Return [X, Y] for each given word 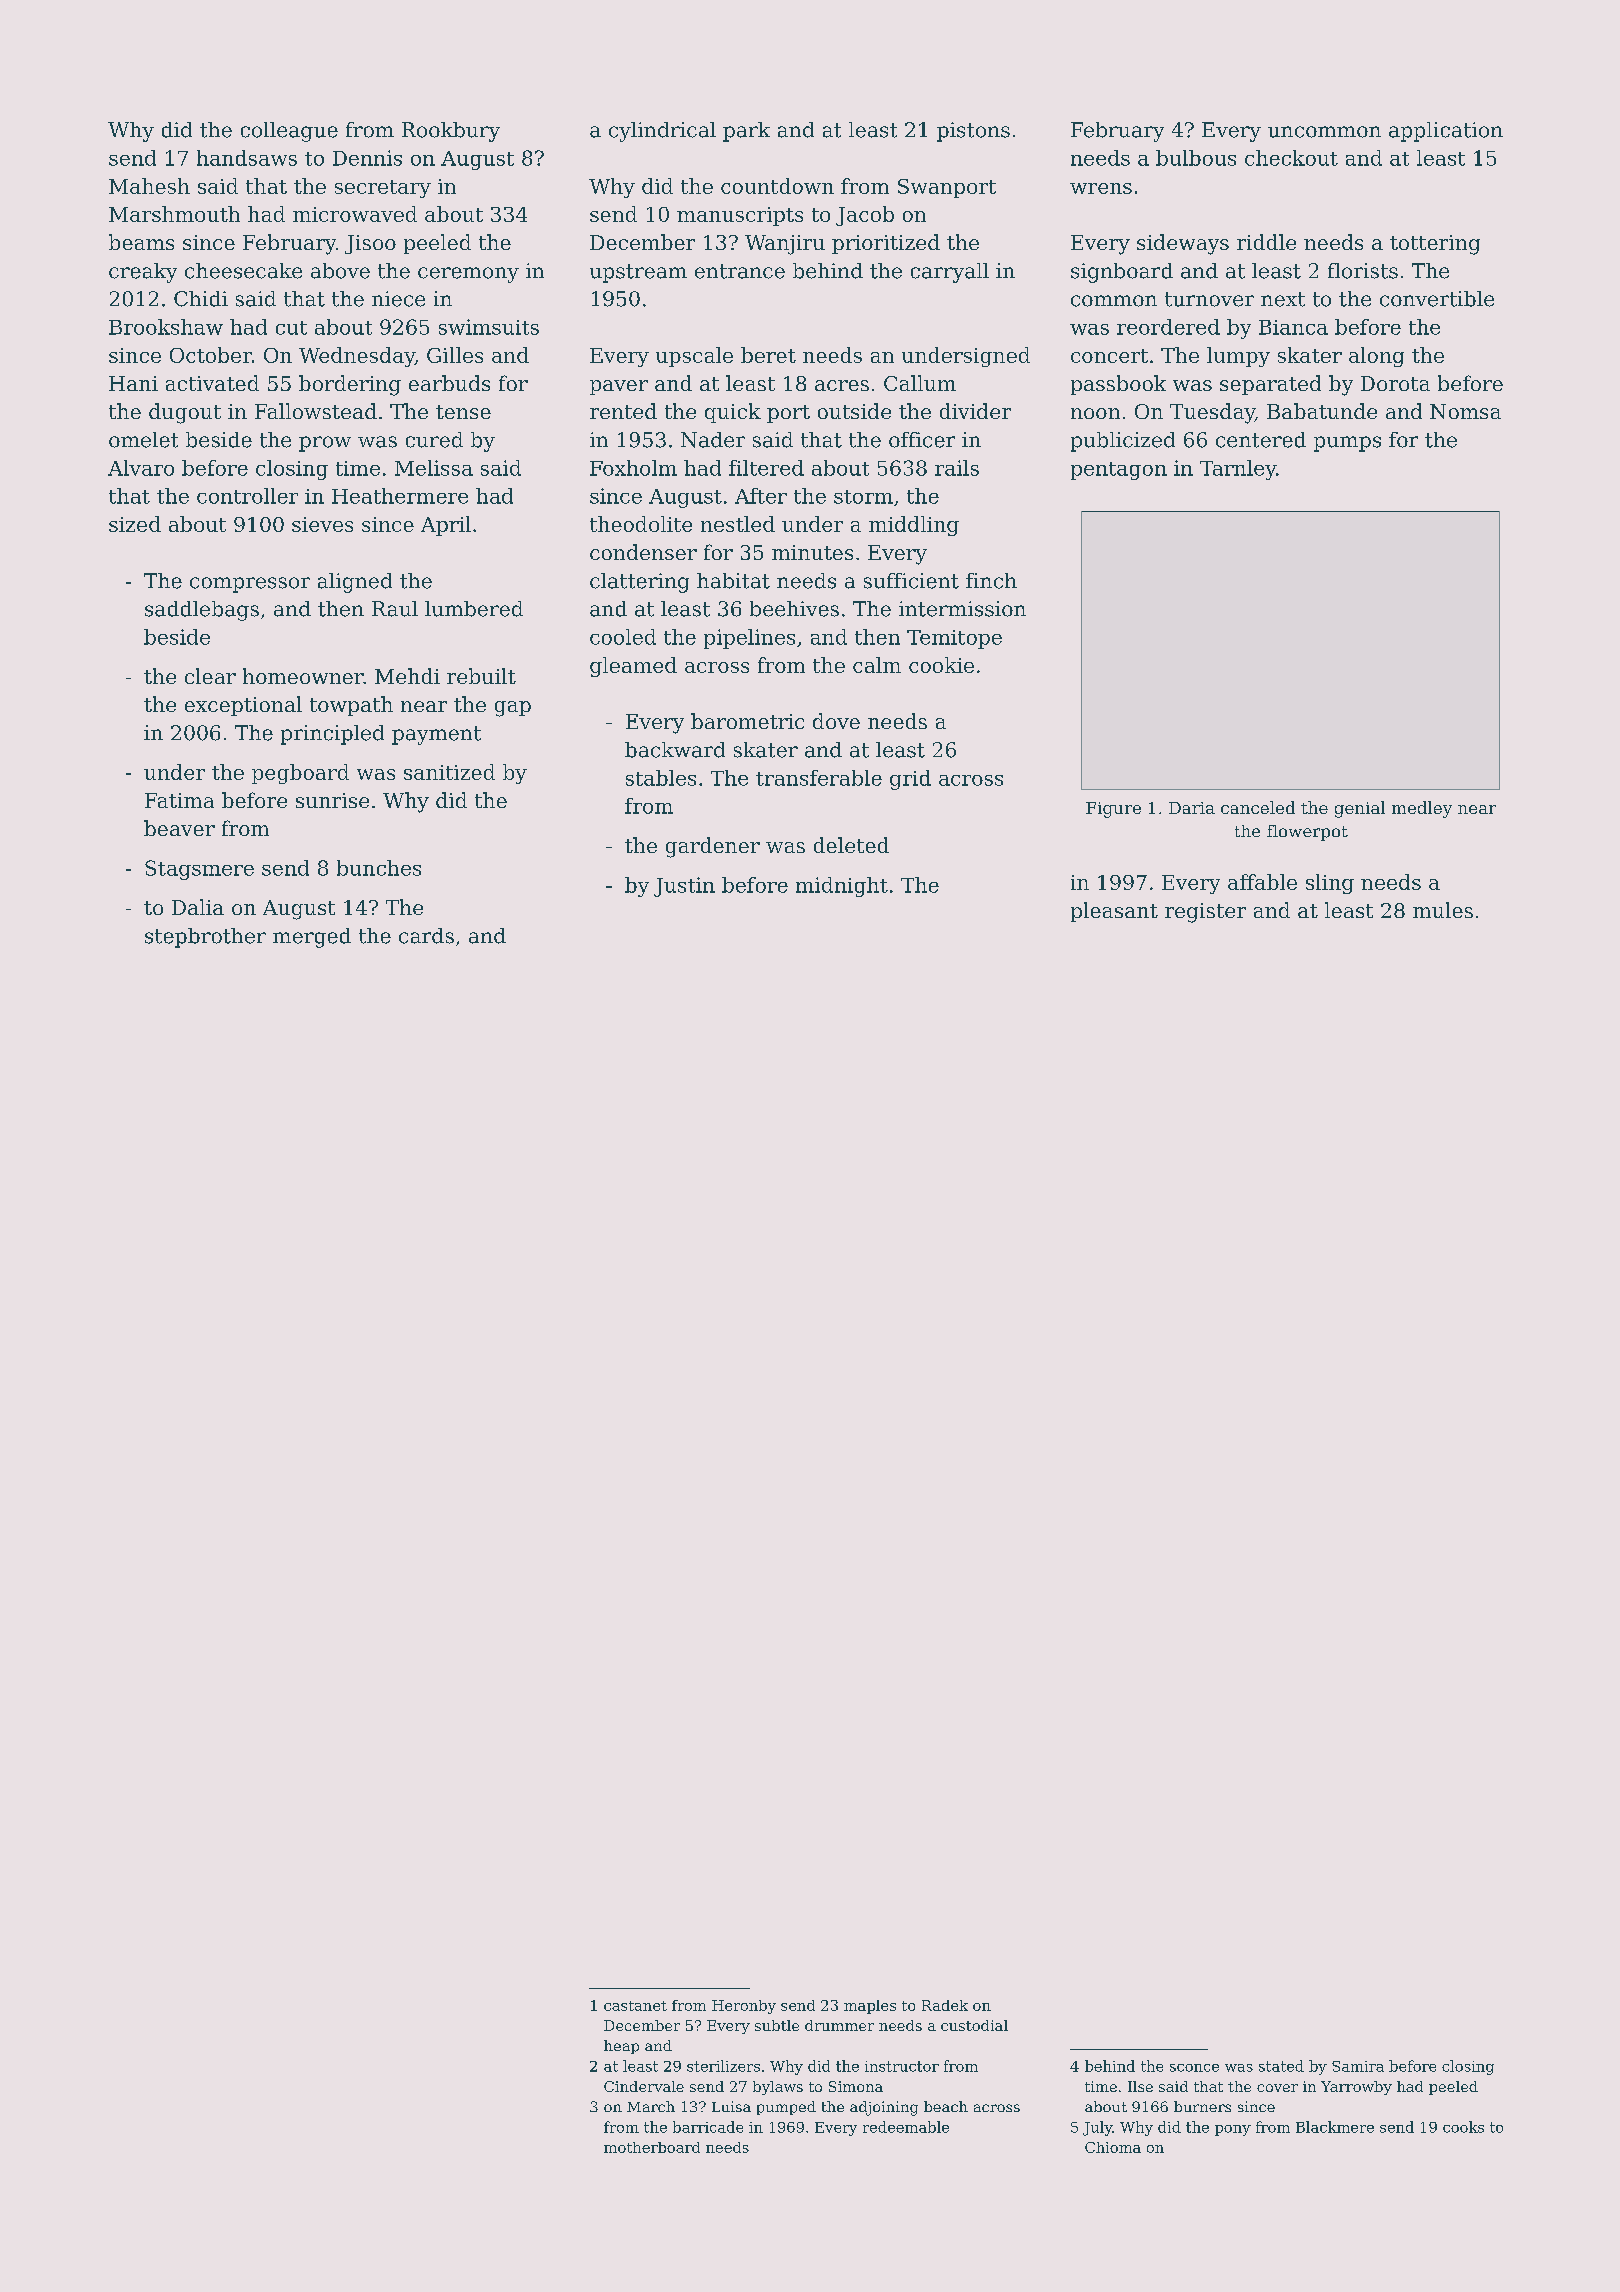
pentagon [1119, 471]
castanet [635, 2006]
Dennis [367, 158]
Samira [1358, 2066]
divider [975, 411]
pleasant [1114, 912]
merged [312, 938]
